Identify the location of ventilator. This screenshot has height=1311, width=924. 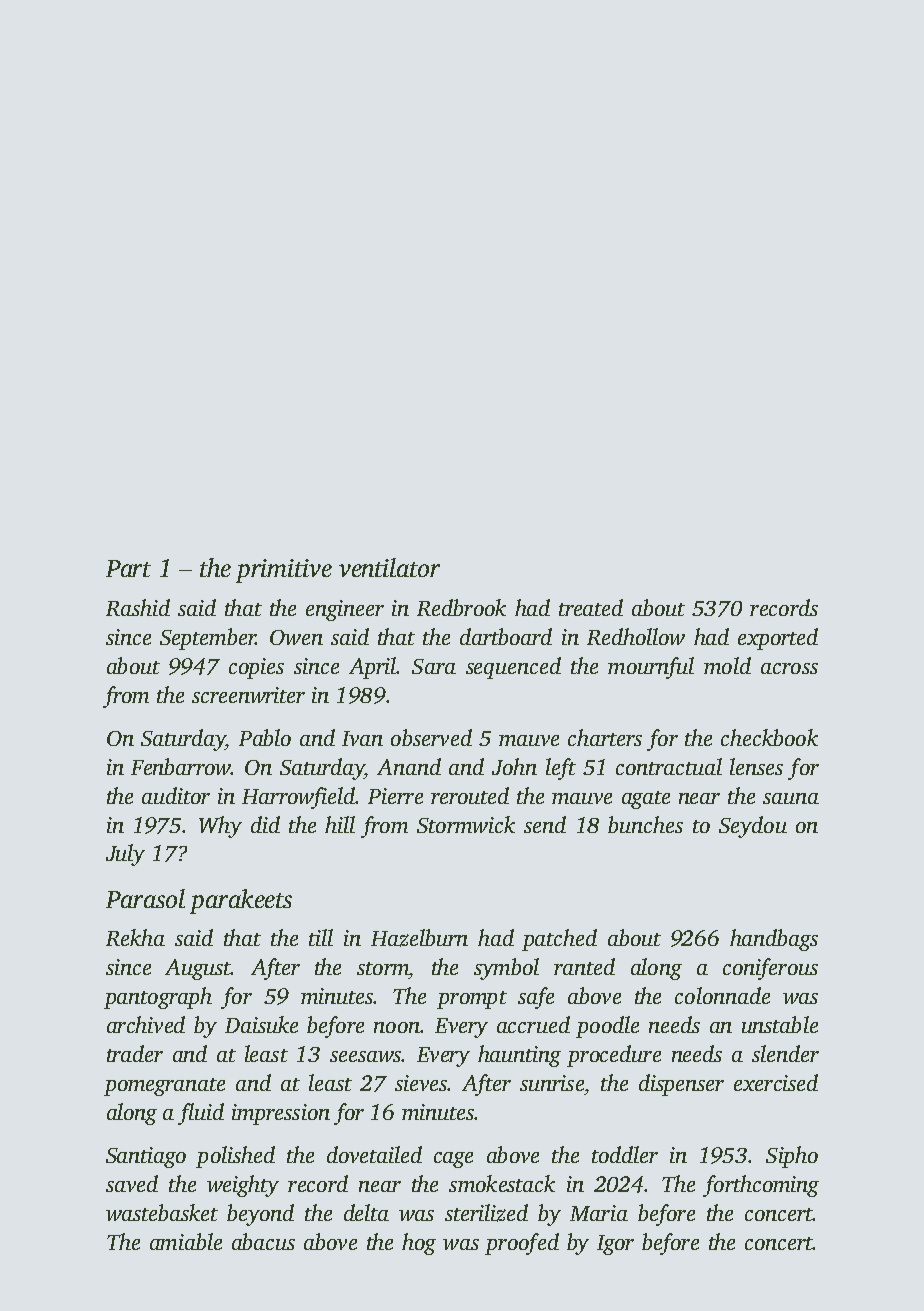
(389, 567).
